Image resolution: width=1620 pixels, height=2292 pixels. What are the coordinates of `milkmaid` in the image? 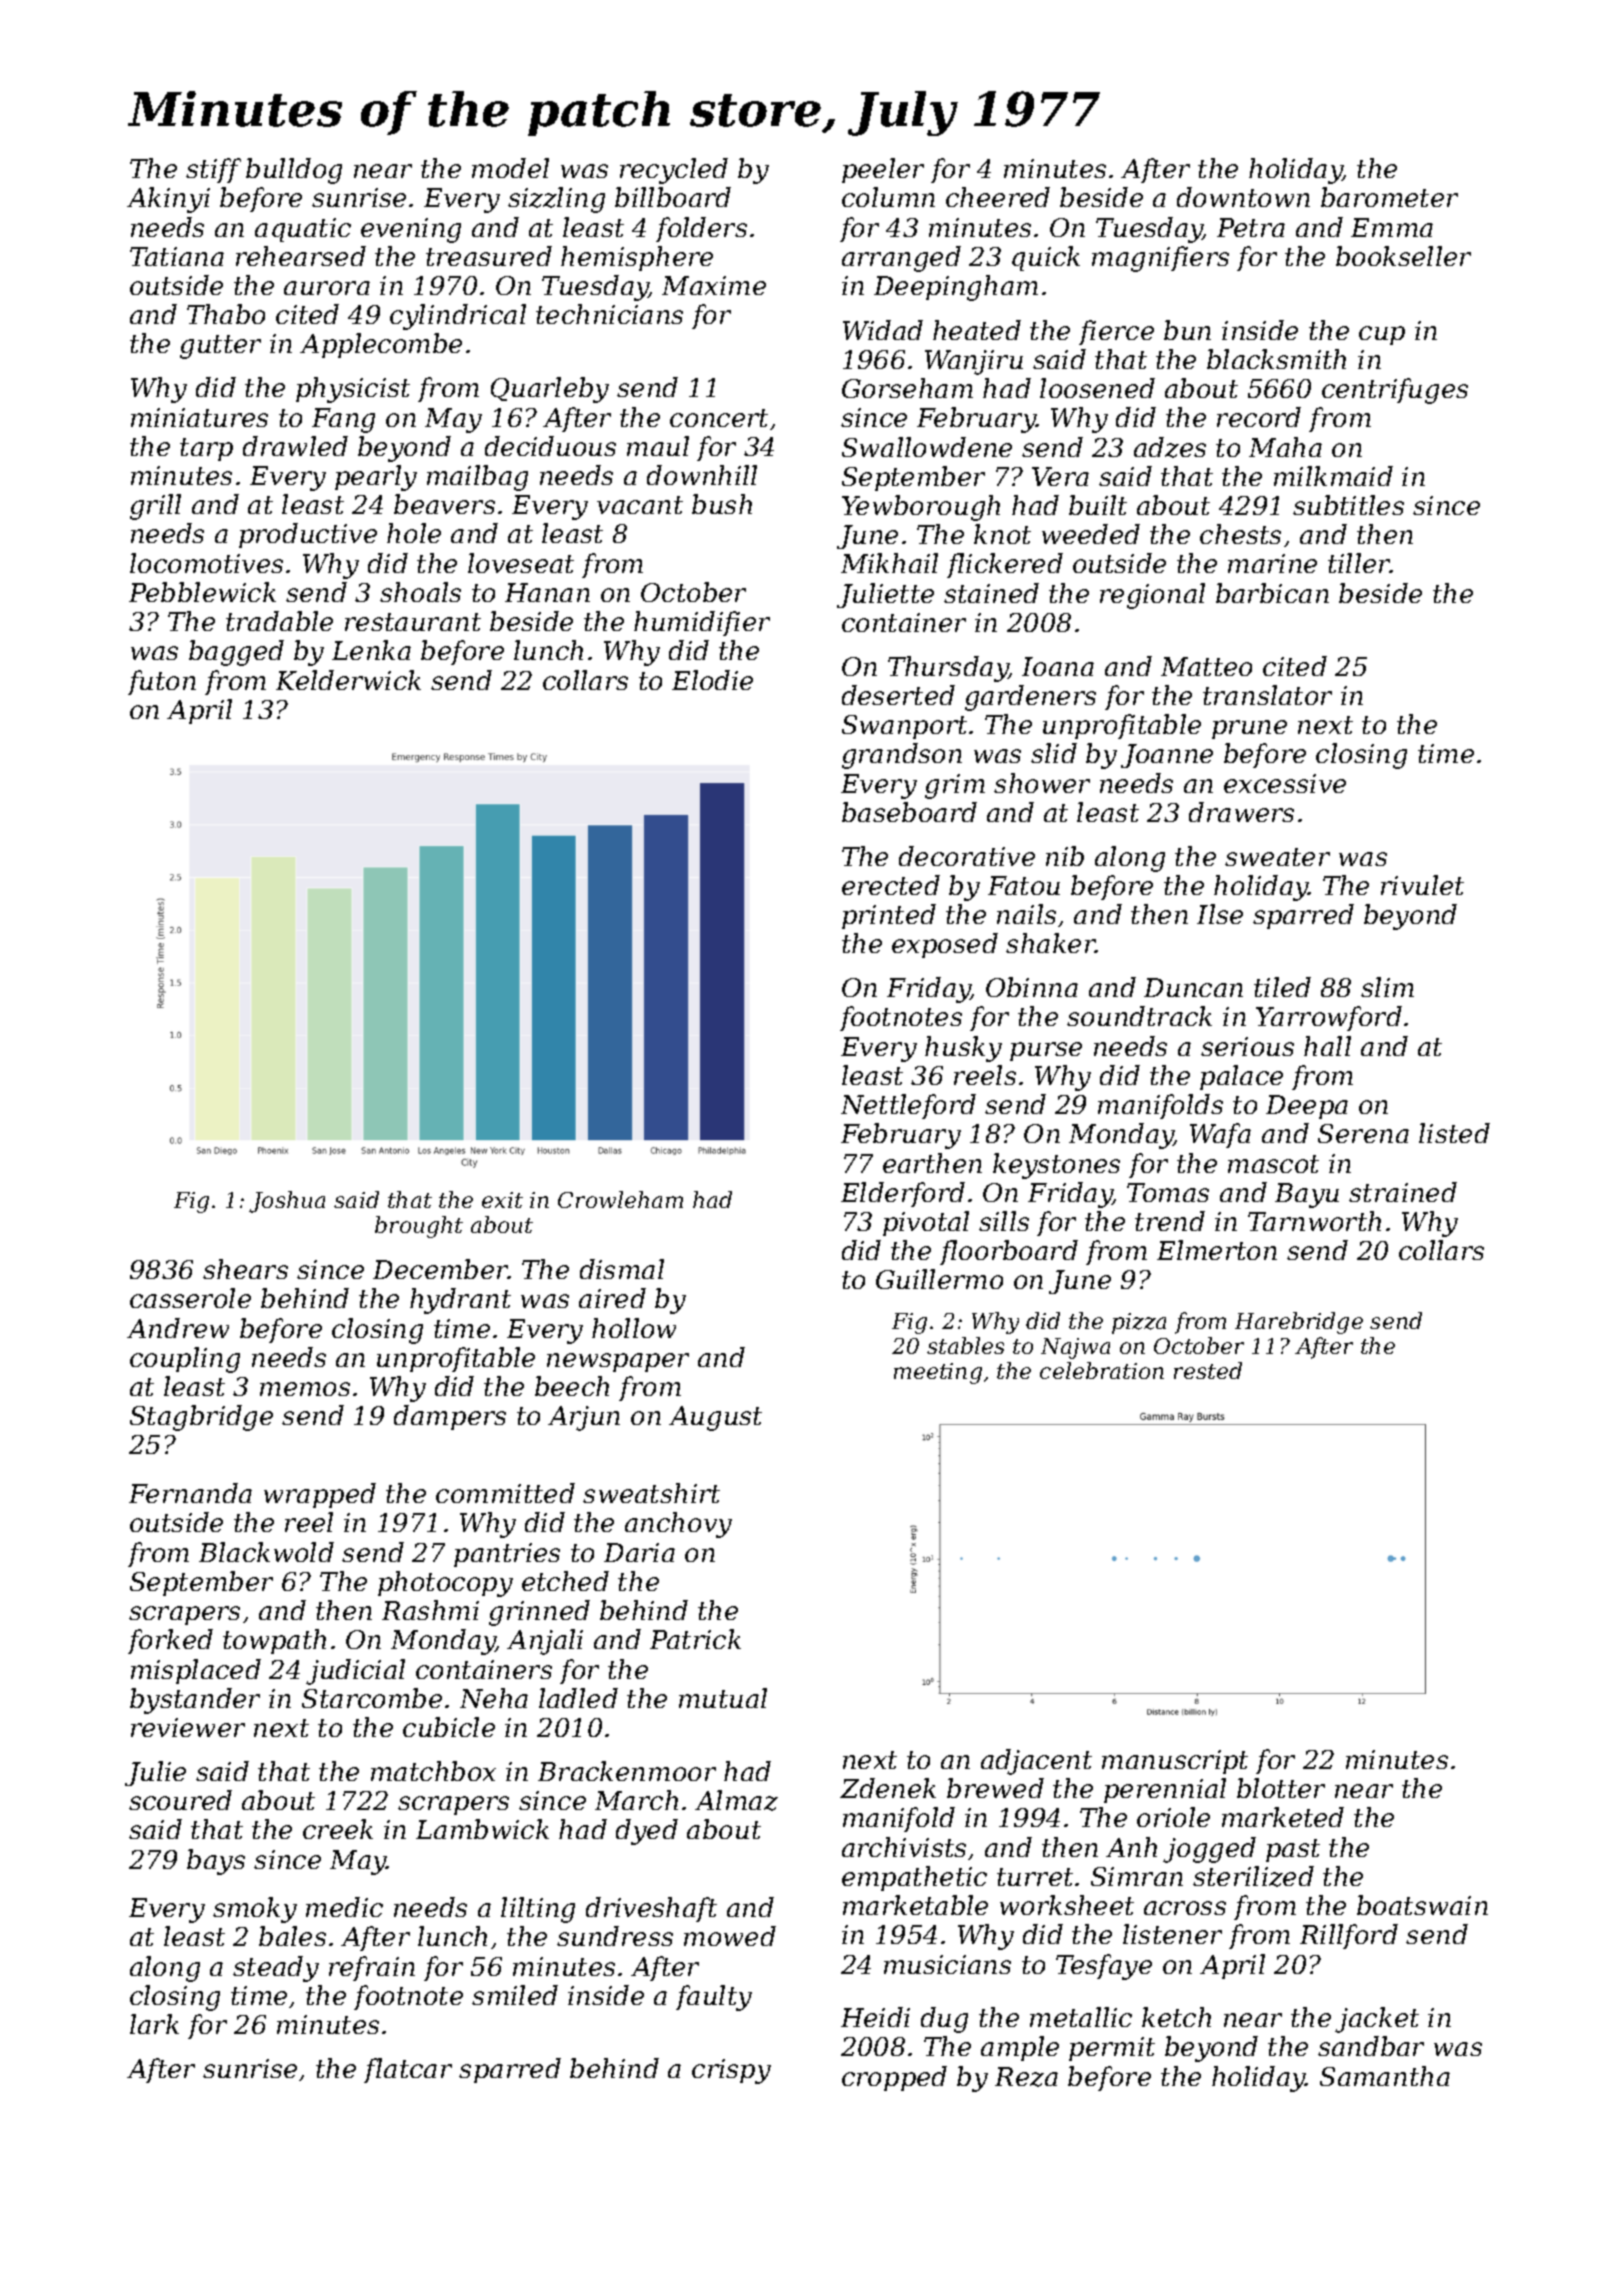 It's located at (1333, 476).
